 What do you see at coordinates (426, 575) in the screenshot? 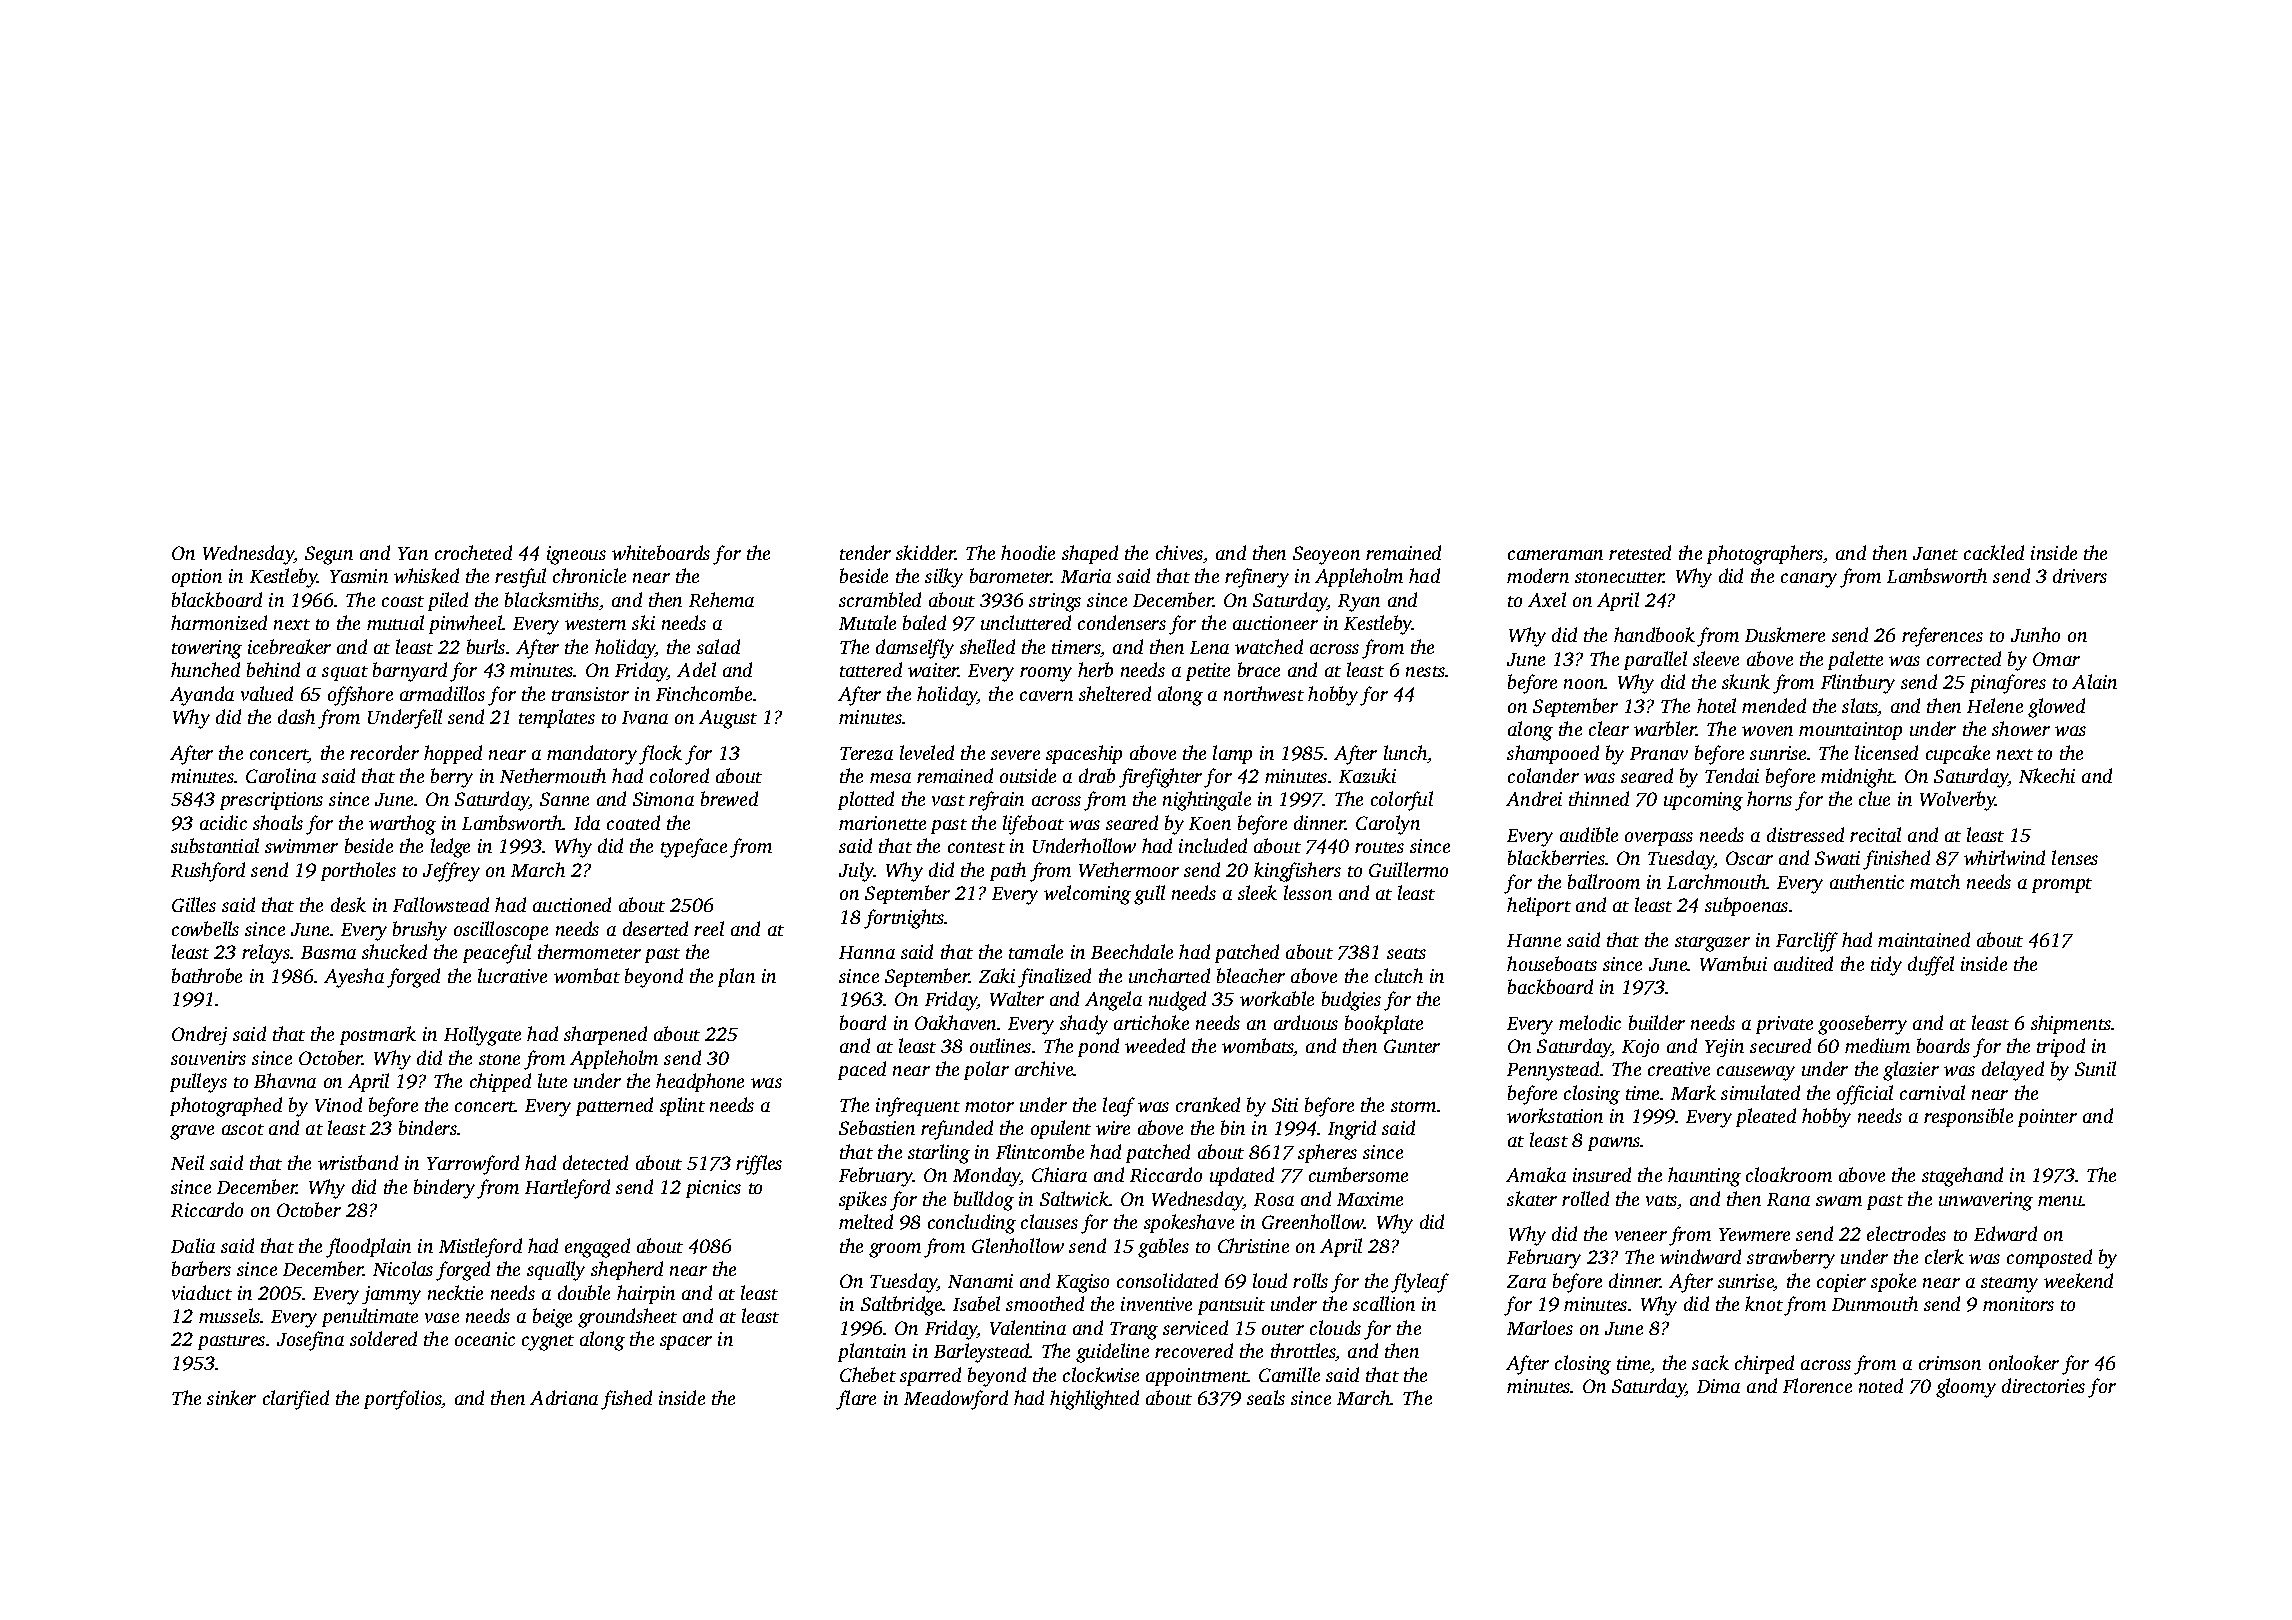
I see `whisked` at bounding box center [426, 575].
